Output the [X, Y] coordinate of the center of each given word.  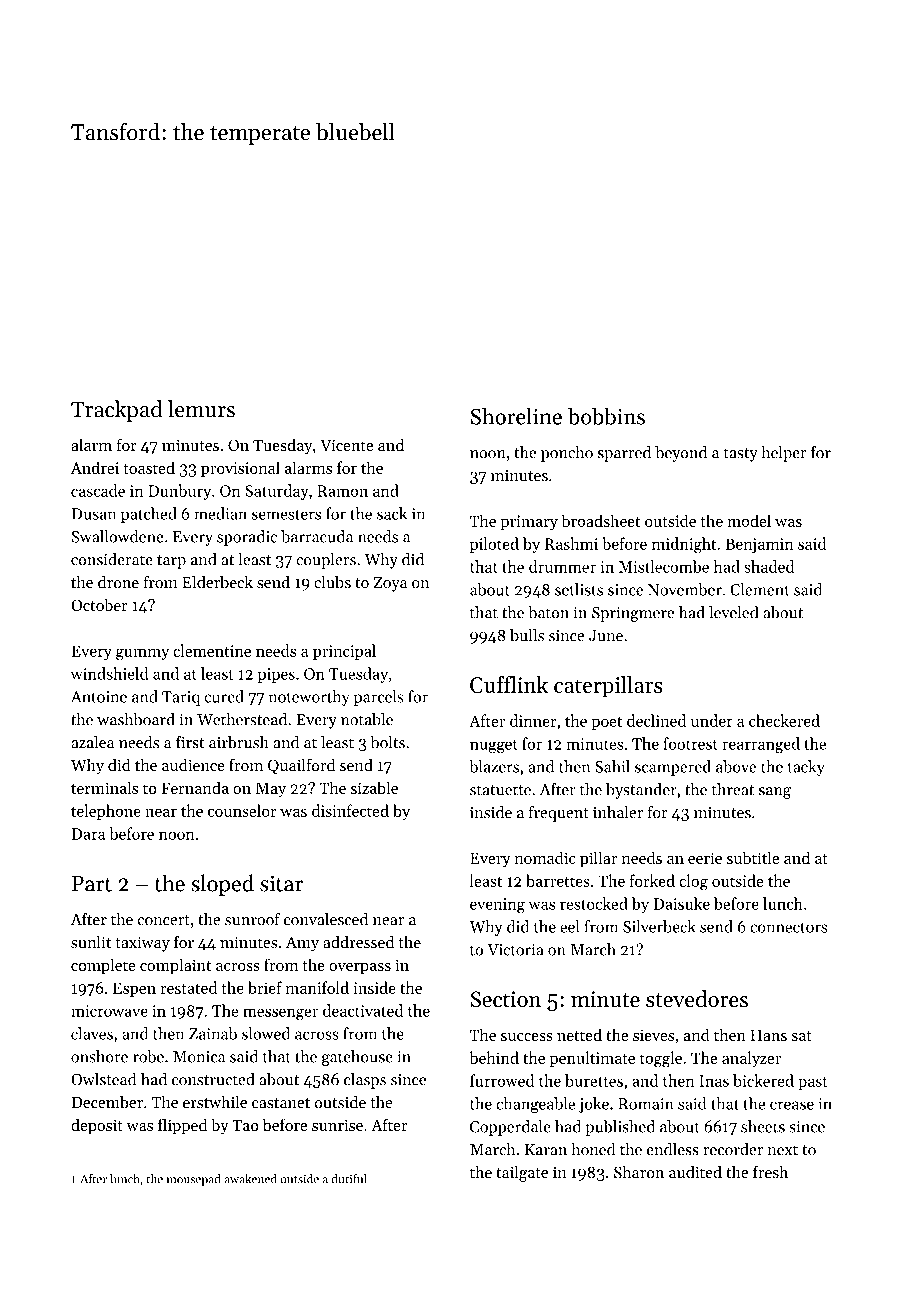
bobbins [606, 416]
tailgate [522, 1174]
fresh [770, 1172]
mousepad [193, 1180]
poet [606, 723]
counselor [242, 810]
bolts [387, 742]
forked [652, 880]
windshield [110, 673]
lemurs [201, 409]
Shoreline [516, 416]
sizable [374, 787]
